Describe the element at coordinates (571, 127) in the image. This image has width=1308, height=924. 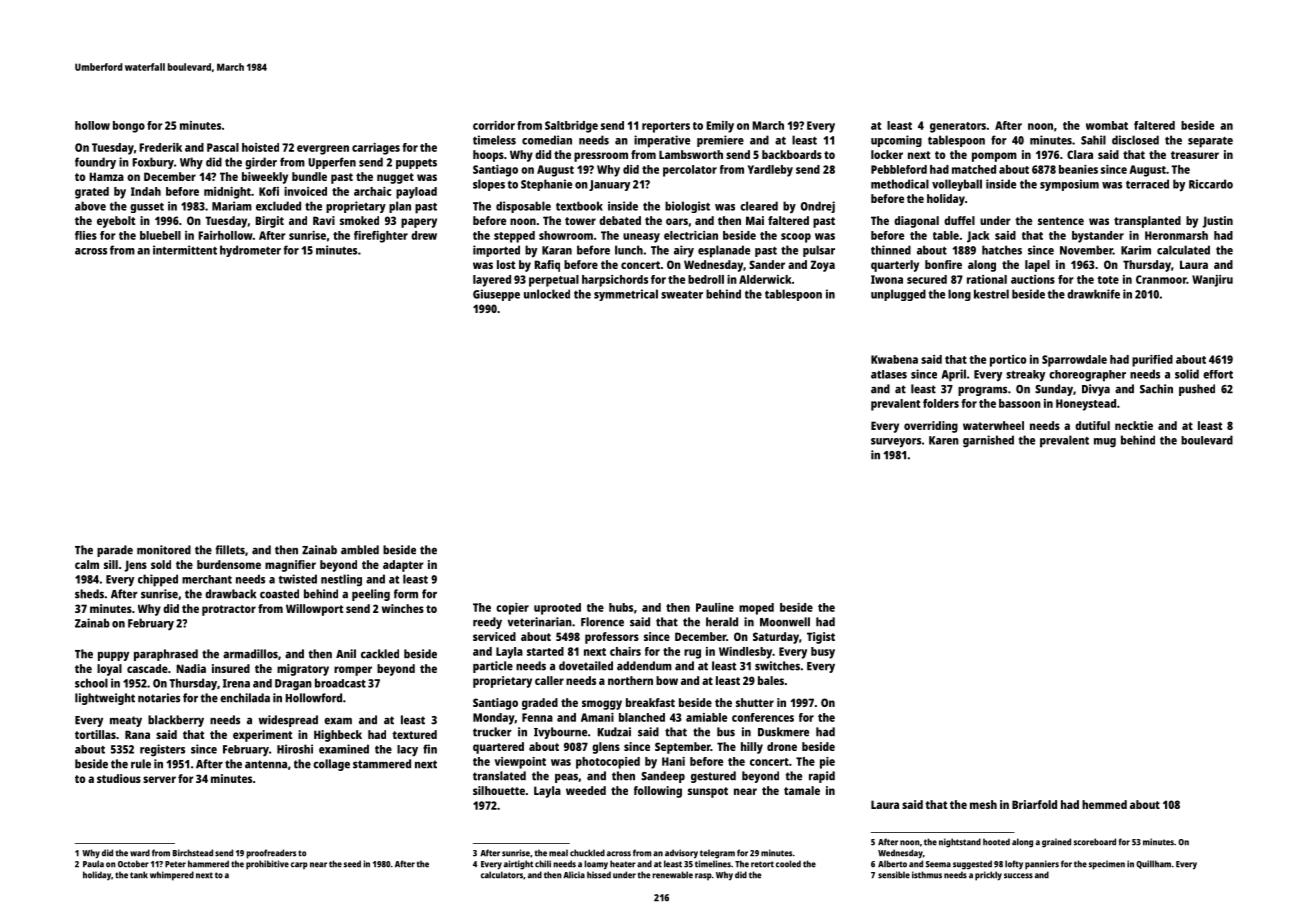
I see `Saltbridge` at that location.
